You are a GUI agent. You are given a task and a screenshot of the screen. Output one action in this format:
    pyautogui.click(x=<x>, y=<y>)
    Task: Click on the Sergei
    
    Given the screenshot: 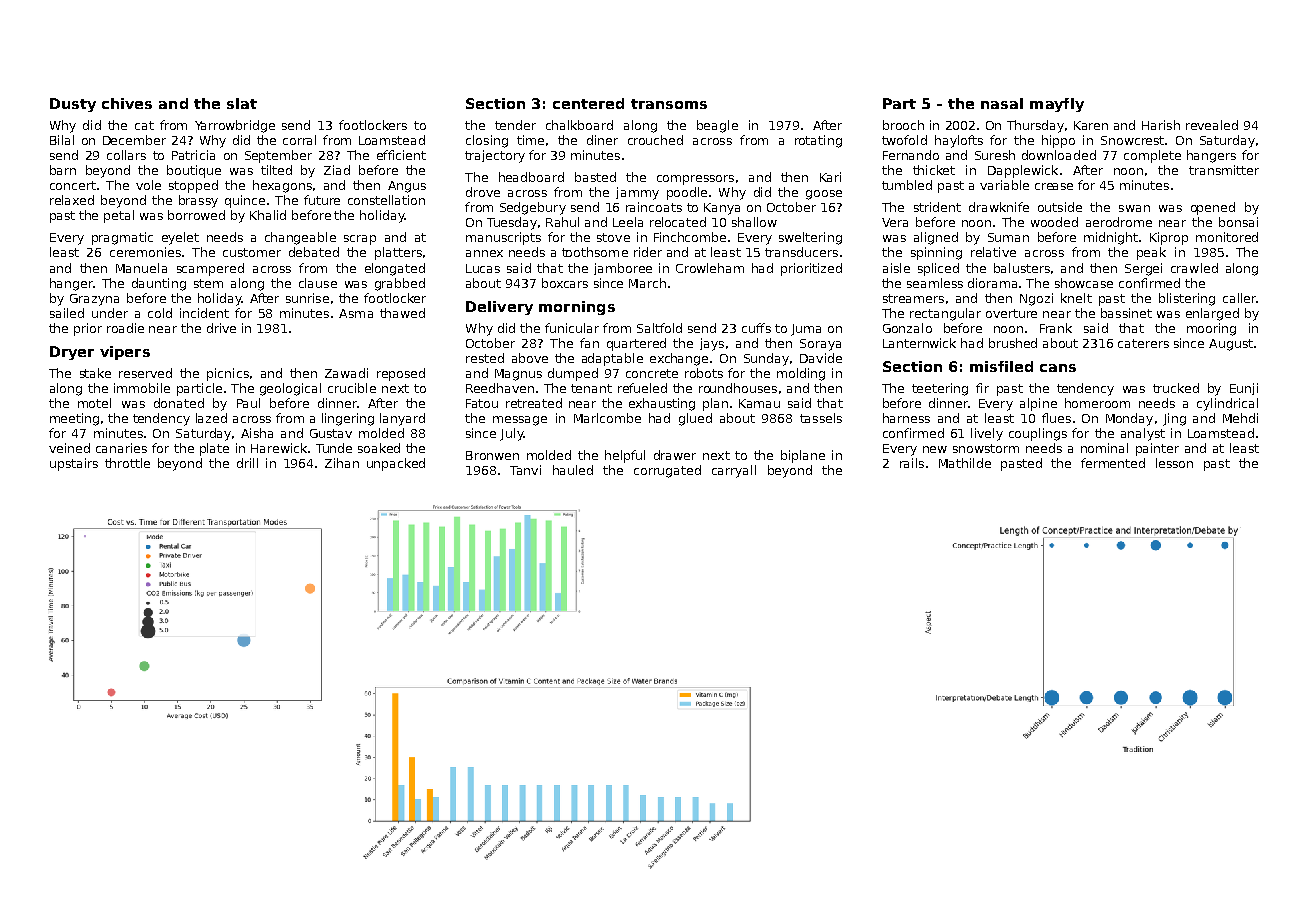 What is the action you would take?
    pyautogui.click(x=1143, y=269)
